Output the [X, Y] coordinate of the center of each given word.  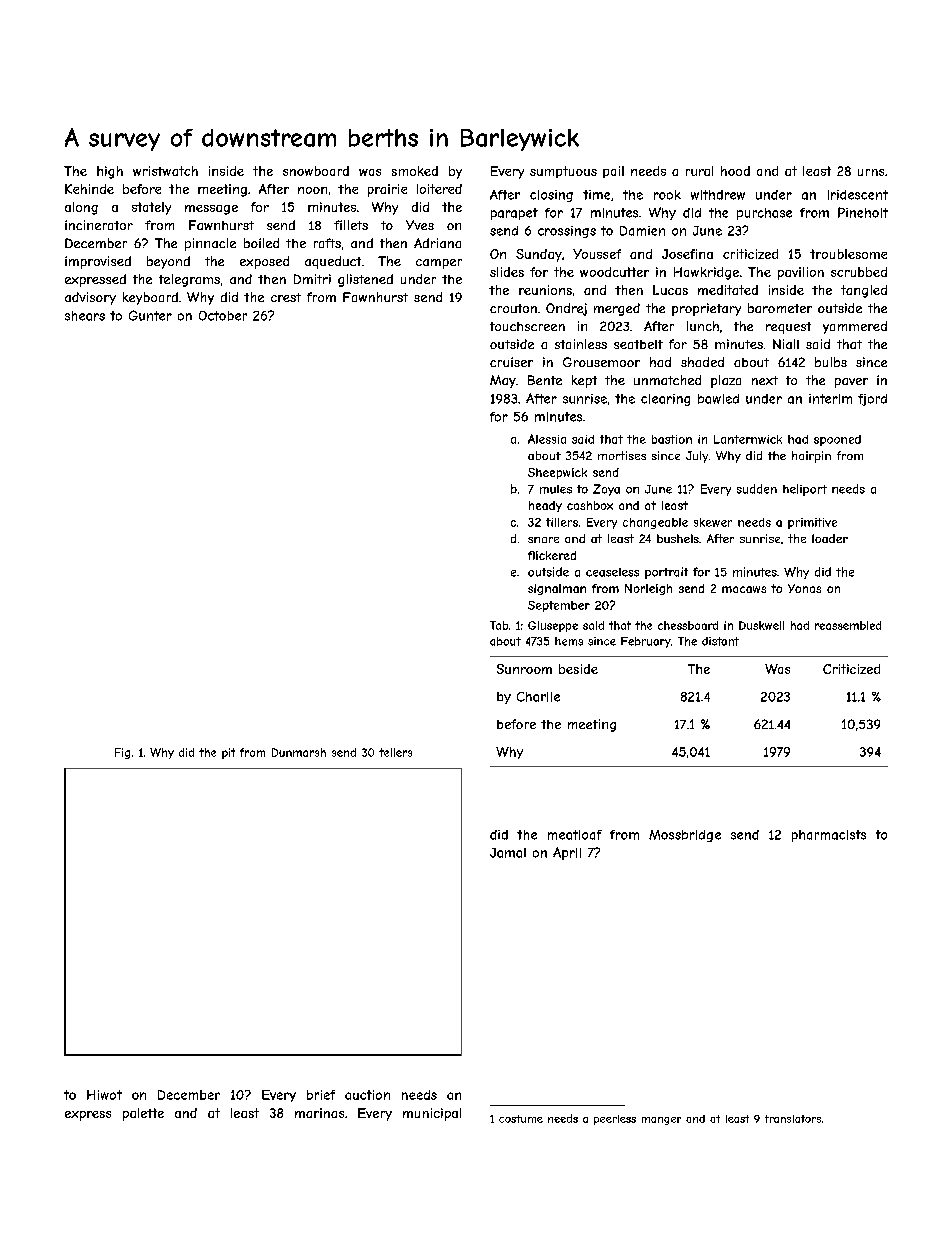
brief [321, 1095]
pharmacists [829, 836]
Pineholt [863, 212]
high [110, 172]
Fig [122, 753]
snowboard [316, 171]
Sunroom [524, 669]
